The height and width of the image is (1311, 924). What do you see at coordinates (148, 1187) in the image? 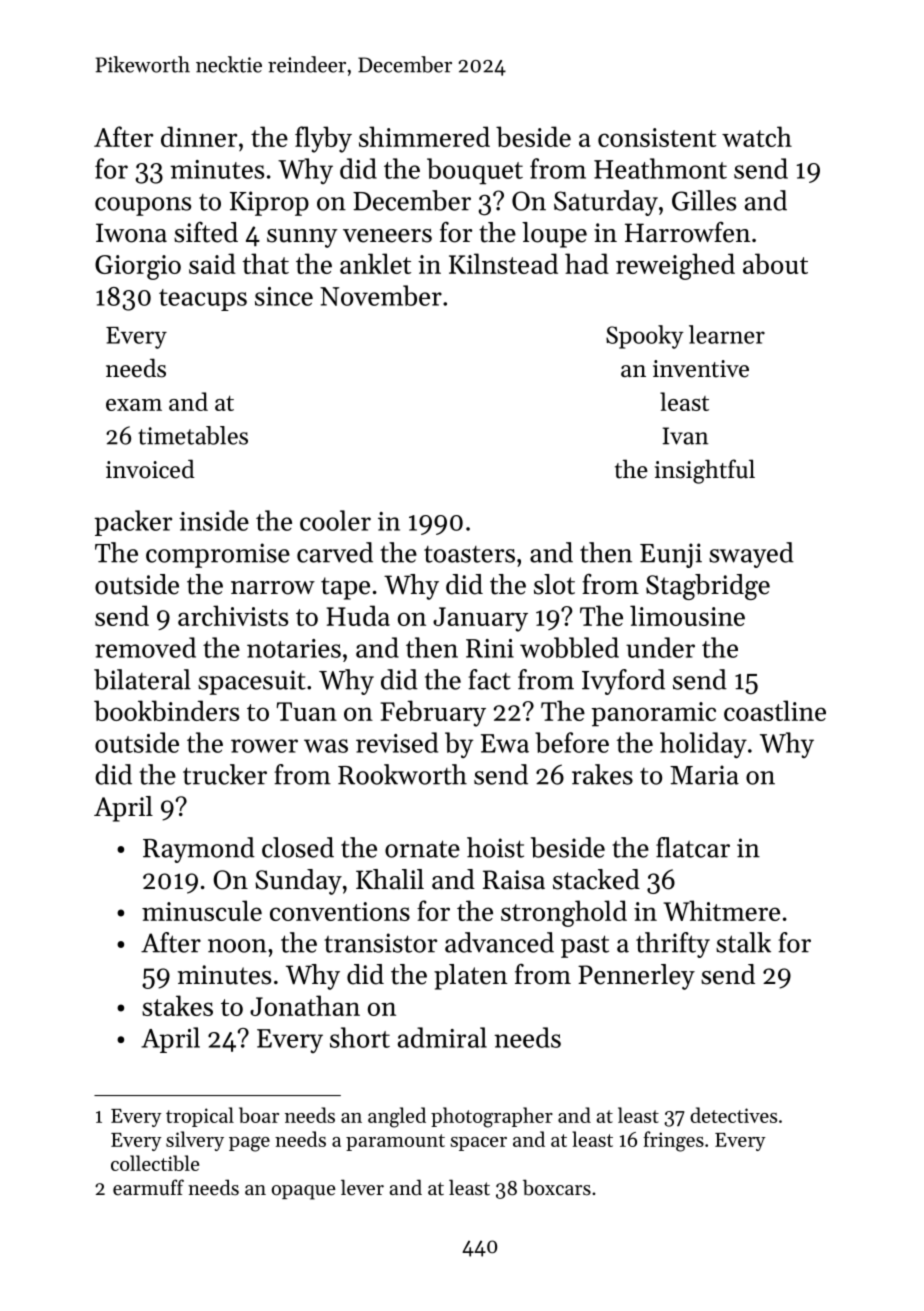
I see `earmuff` at bounding box center [148, 1187].
